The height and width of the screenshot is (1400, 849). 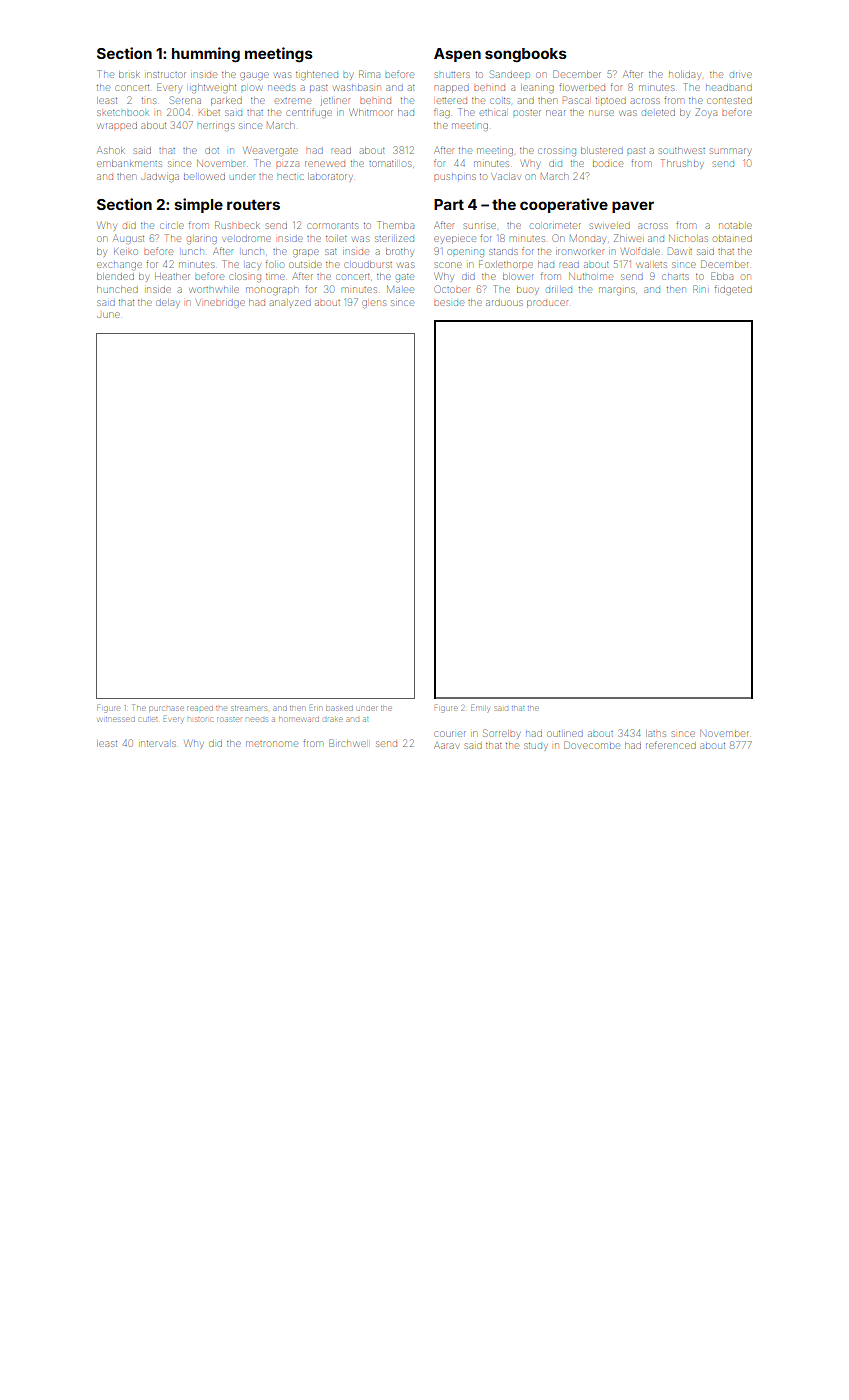 What do you see at coordinates (369, 74) in the screenshot?
I see `Rima` at bounding box center [369, 74].
